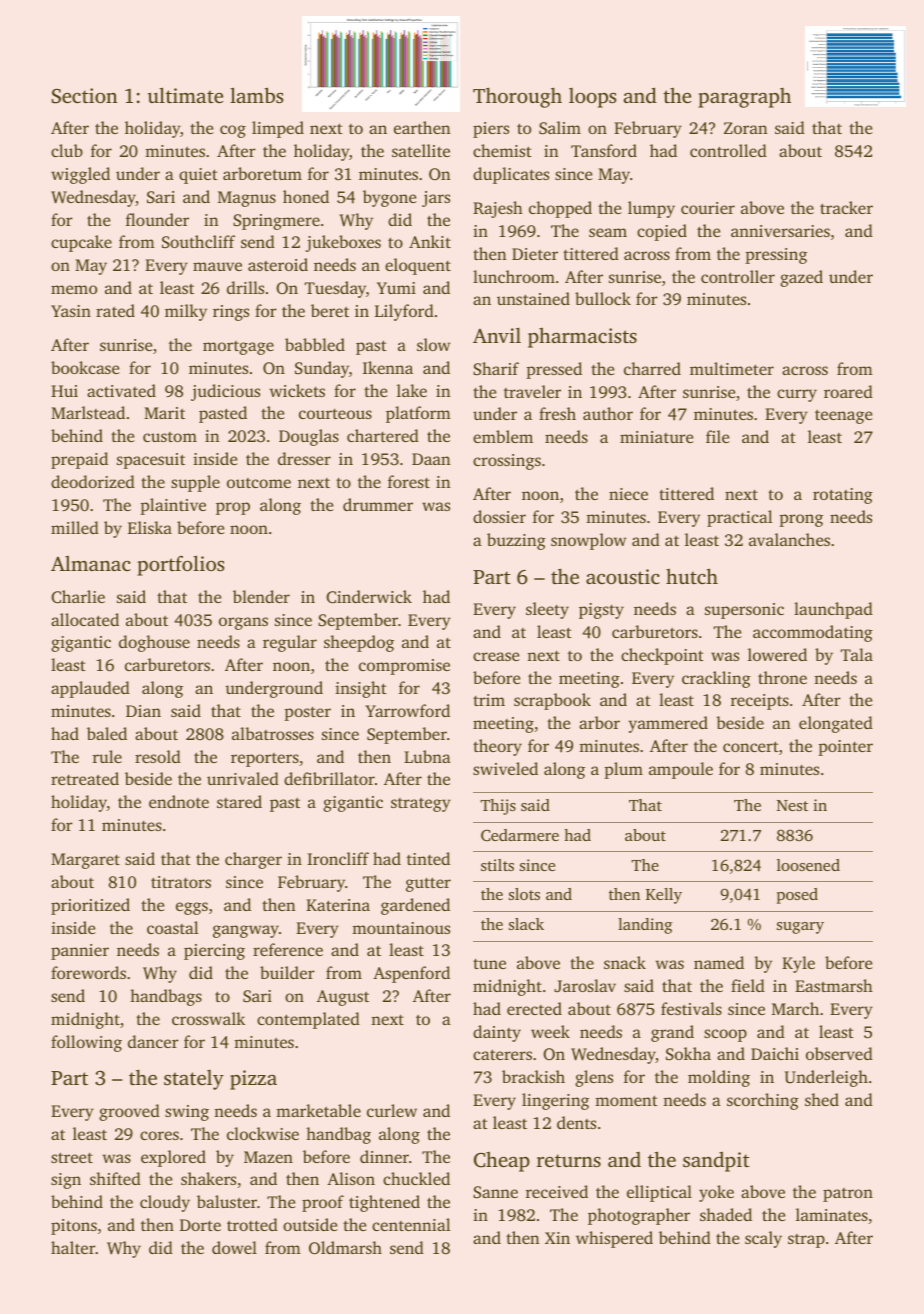 This image has width=924, height=1314. I want to click on Thorough, so click(517, 97).
